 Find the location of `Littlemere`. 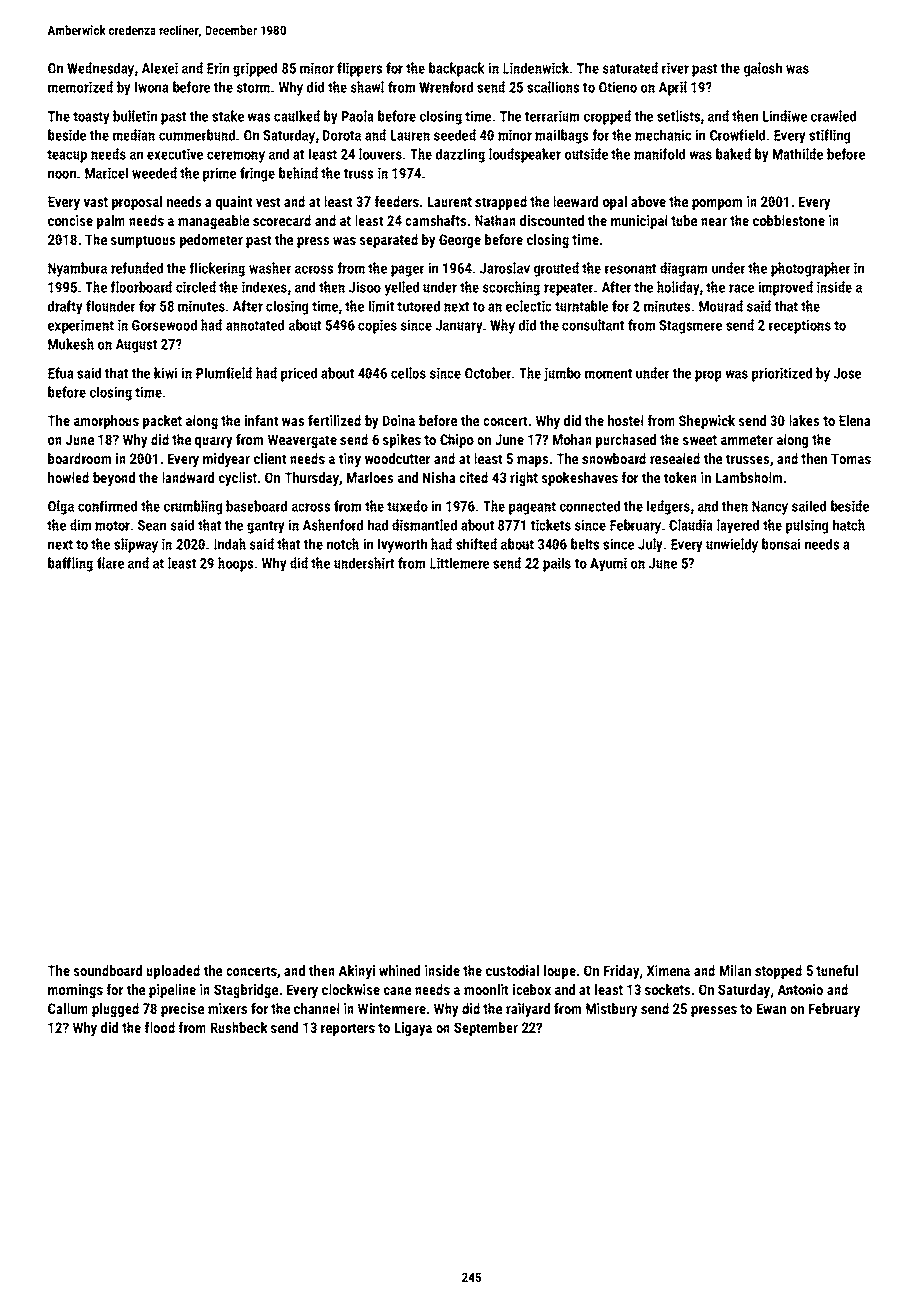

Littlemere is located at coordinates (459, 563).
